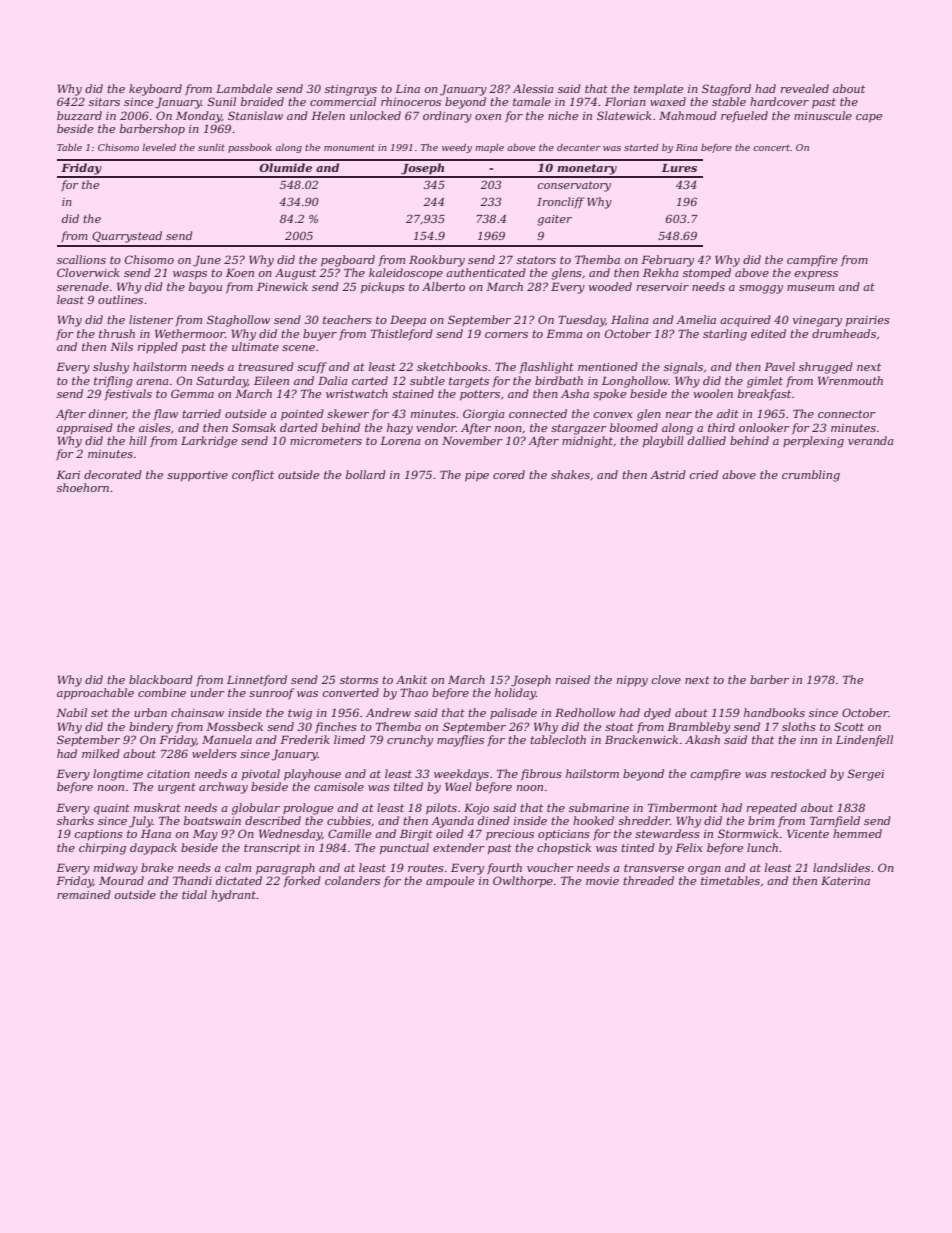 The image size is (952, 1233). I want to click on crumbling, so click(811, 476).
